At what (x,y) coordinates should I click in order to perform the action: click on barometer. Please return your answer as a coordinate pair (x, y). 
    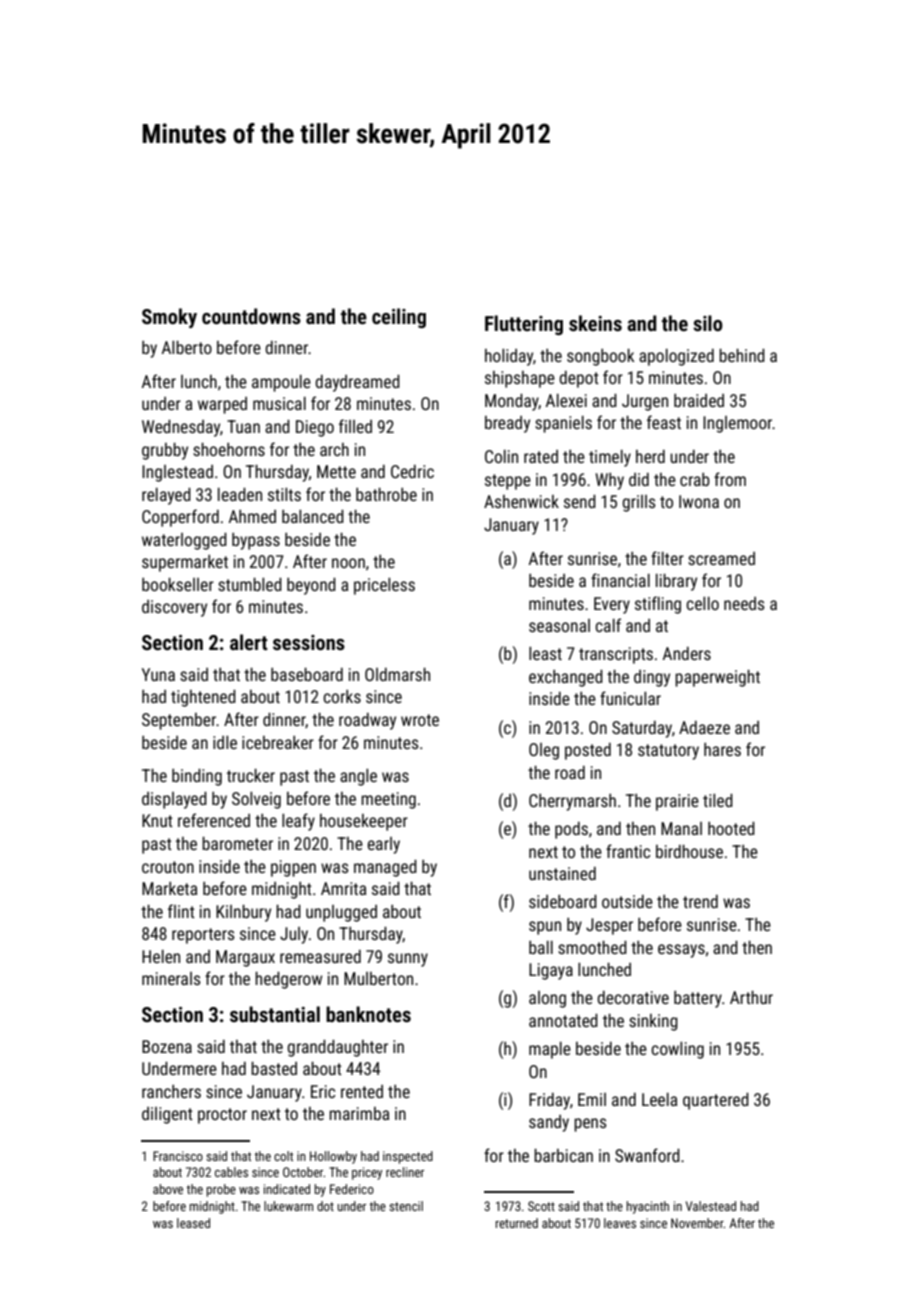
    Looking at the image, I should click on (237, 843).
